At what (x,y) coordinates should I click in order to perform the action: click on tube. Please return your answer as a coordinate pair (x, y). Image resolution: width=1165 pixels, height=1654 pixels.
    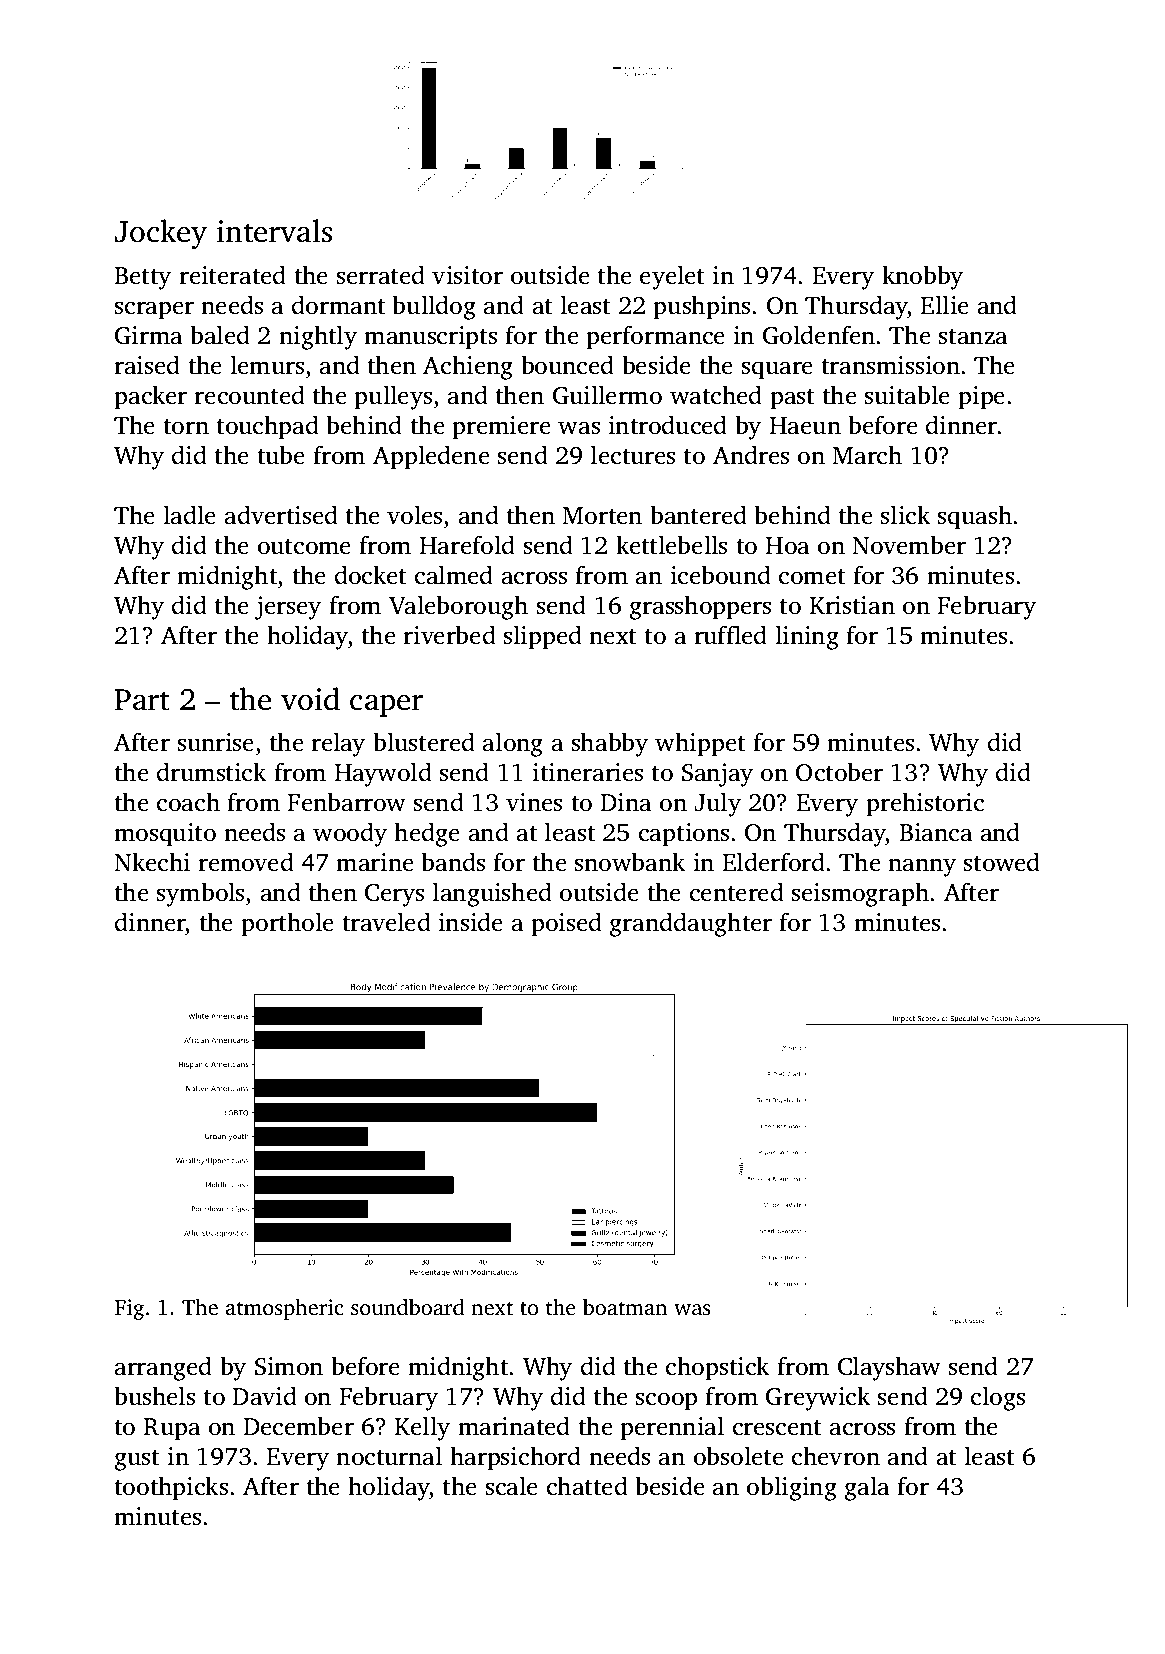
    Looking at the image, I should click on (281, 455).
